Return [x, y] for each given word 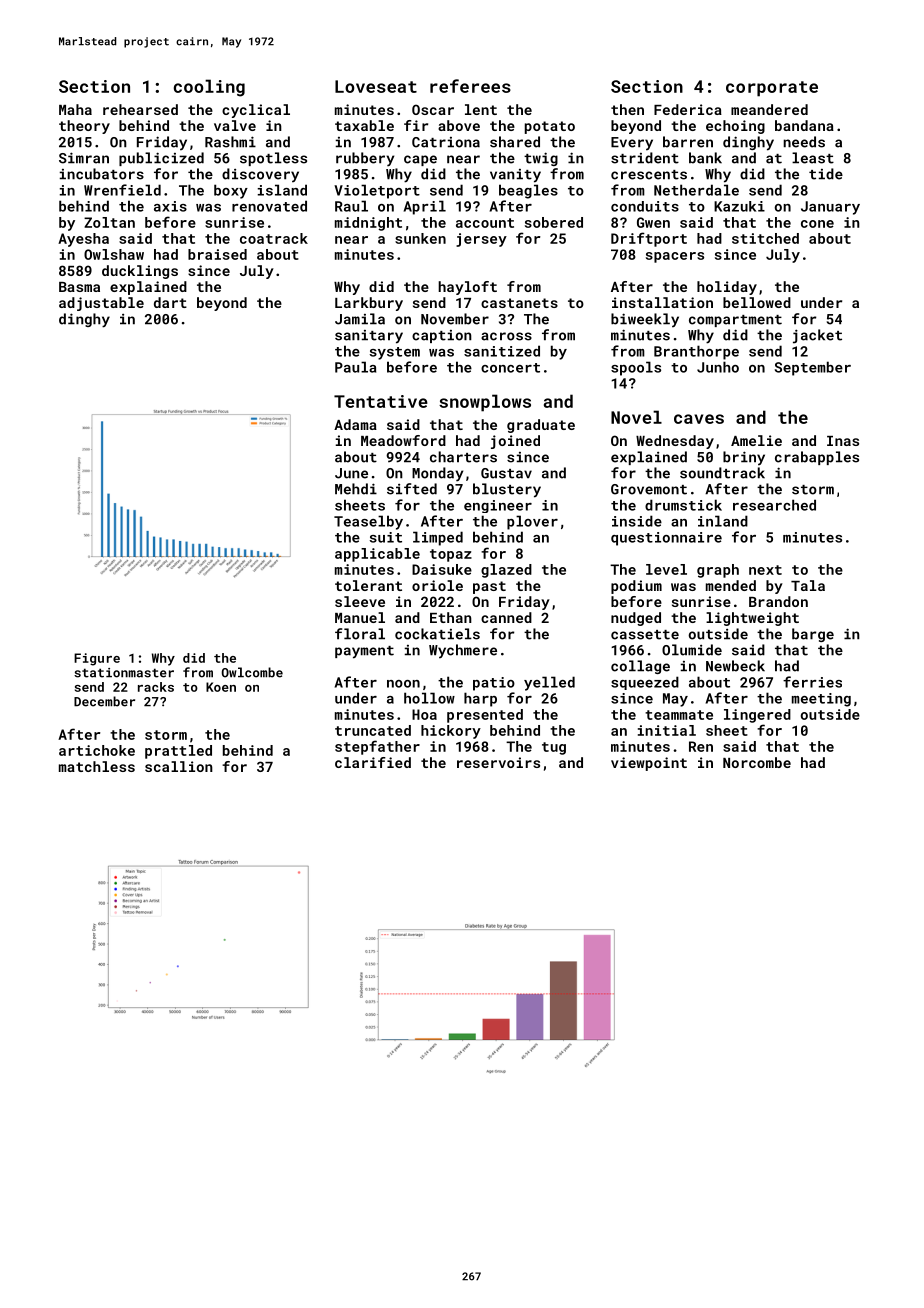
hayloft [467, 288]
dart [170, 302]
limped [438, 538]
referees [470, 86]
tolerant [368, 585]
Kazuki [739, 206]
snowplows [485, 403]
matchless [97, 766]
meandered [769, 109]
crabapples [817, 458]
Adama [355, 424]
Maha [75, 109]
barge [813, 635]
